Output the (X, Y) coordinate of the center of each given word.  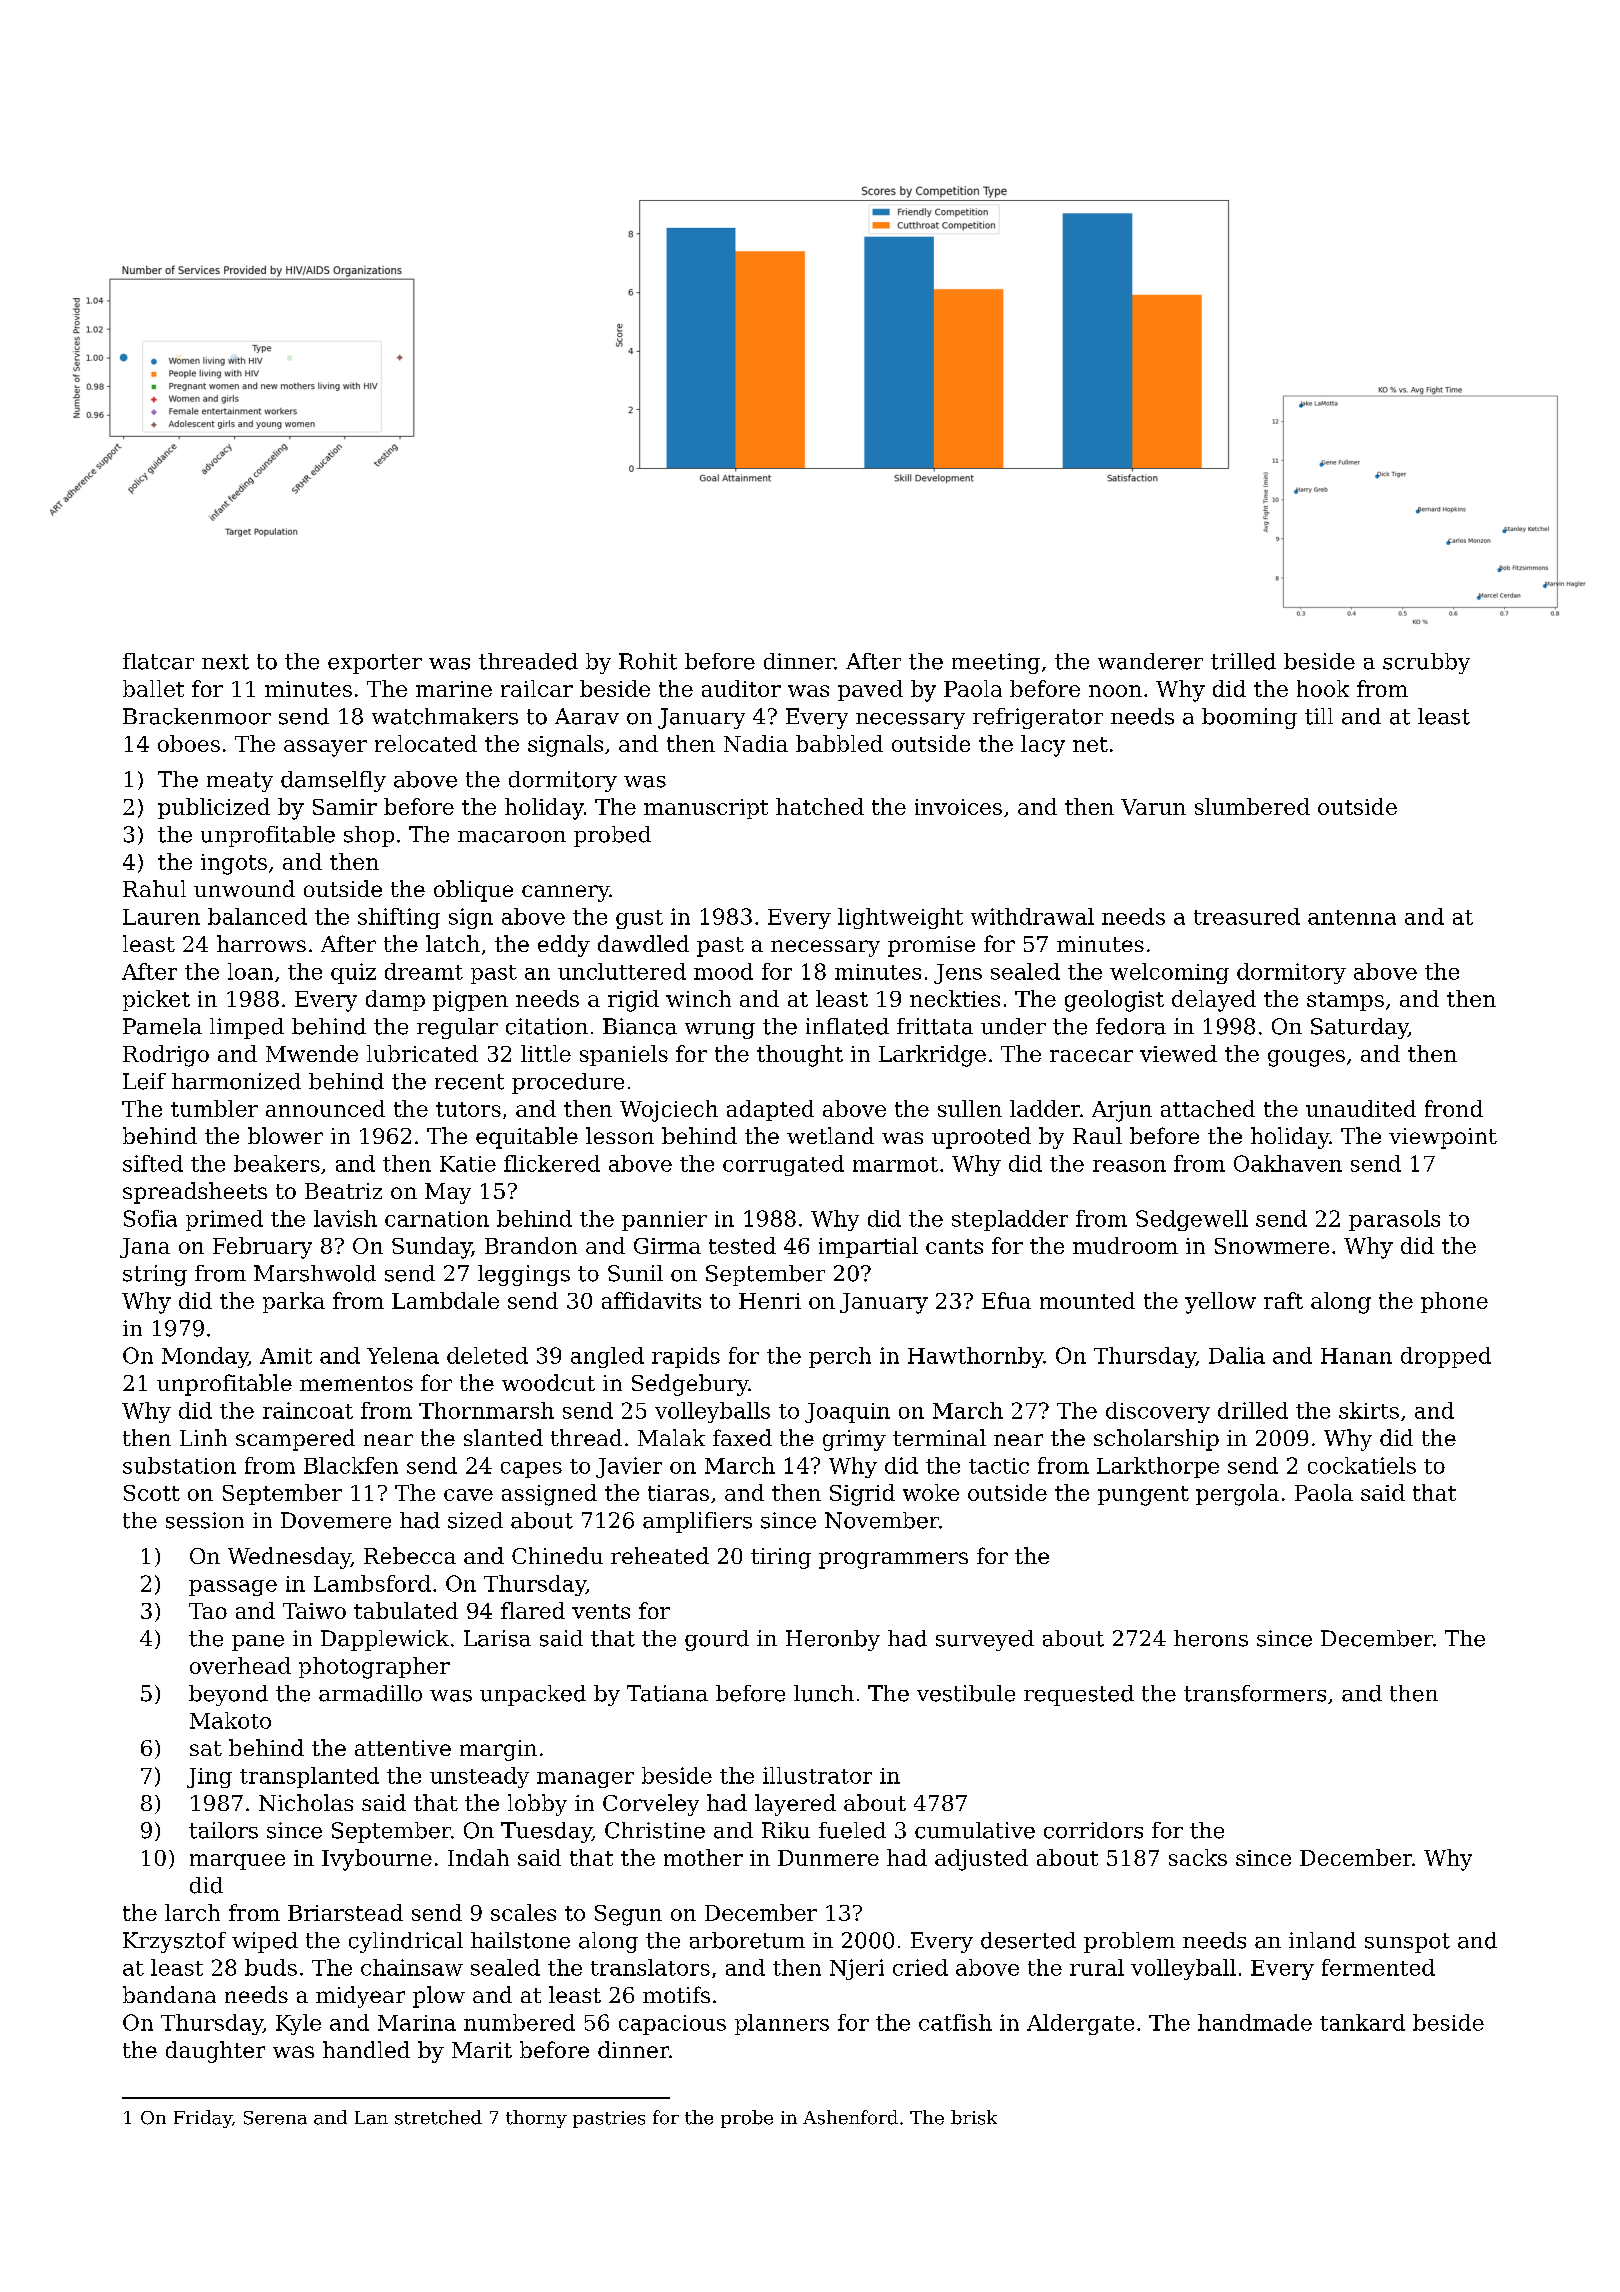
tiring (781, 1558)
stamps (1345, 1001)
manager (585, 1780)
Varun (1153, 807)
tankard (1362, 2022)
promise (931, 946)
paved (870, 690)
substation (179, 1465)
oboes (189, 743)
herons (1211, 1638)
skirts (1369, 1410)
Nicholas (306, 1802)
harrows (261, 943)
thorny (536, 2119)
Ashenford (850, 2117)
